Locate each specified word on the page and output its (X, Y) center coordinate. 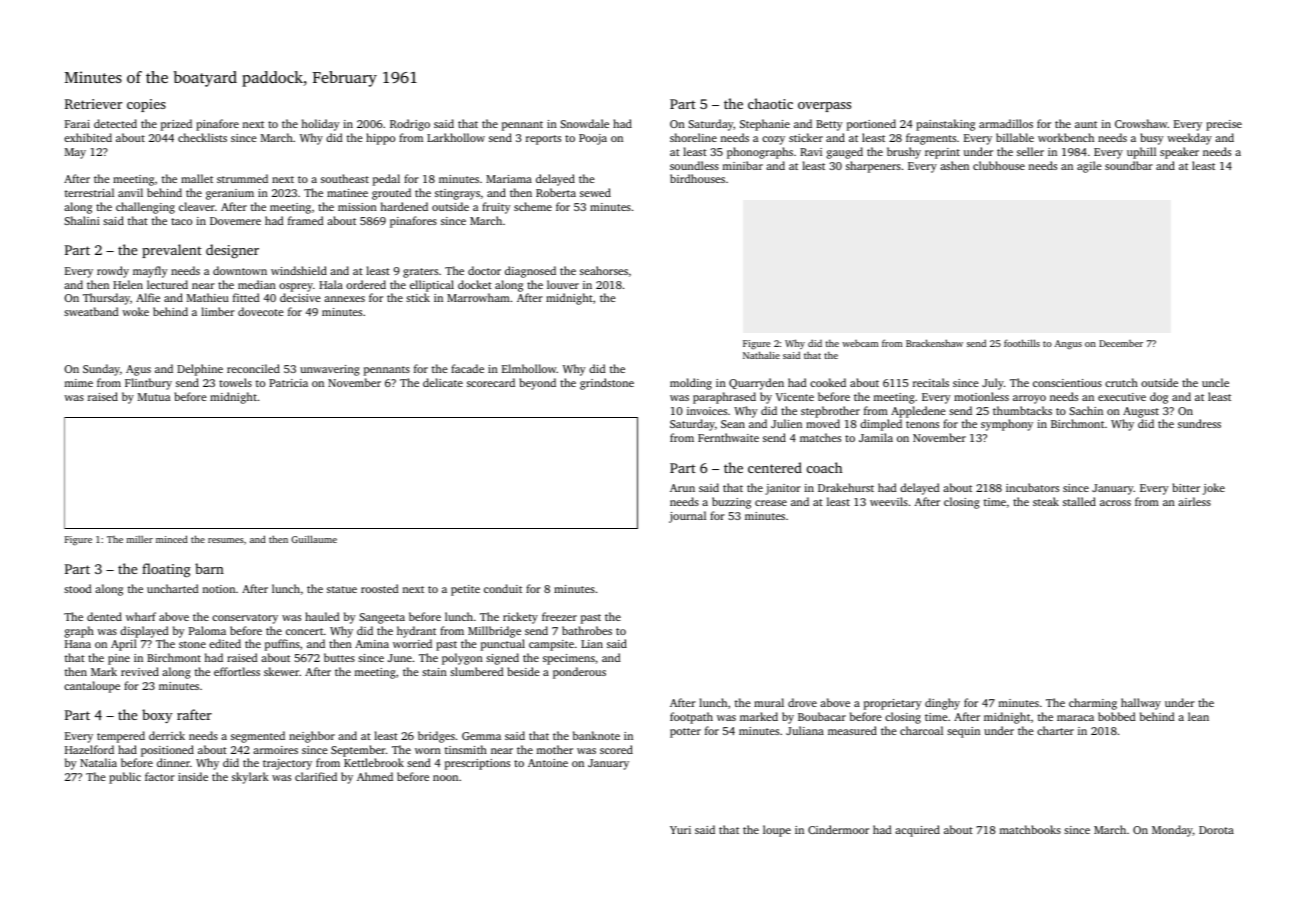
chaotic (770, 103)
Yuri (680, 830)
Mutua (154, 397)
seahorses (604, 270)
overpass (824, 107)
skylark (250, 778)
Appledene (918, 412)
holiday (321, 125)
